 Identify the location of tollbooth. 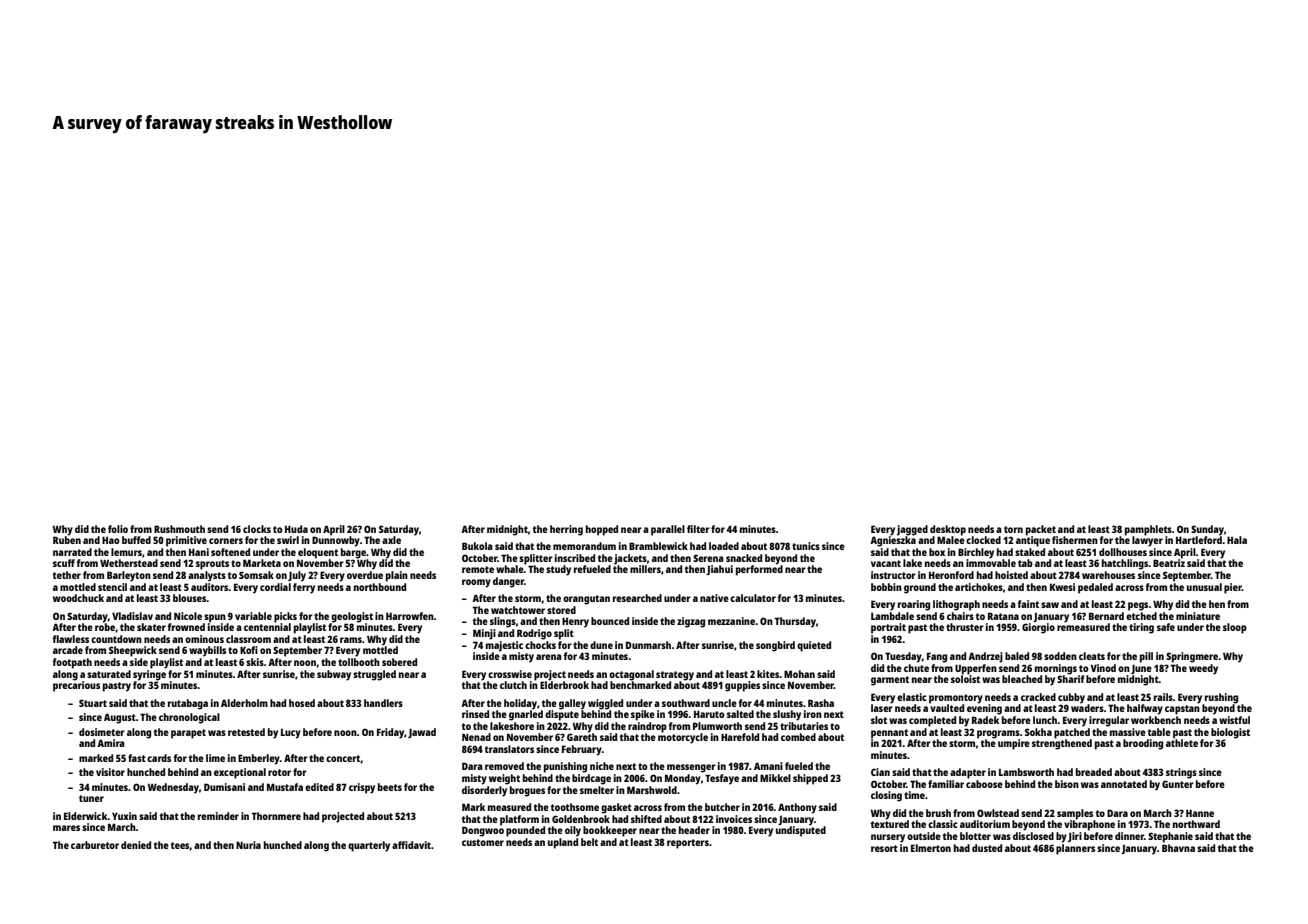
(359, 662).
